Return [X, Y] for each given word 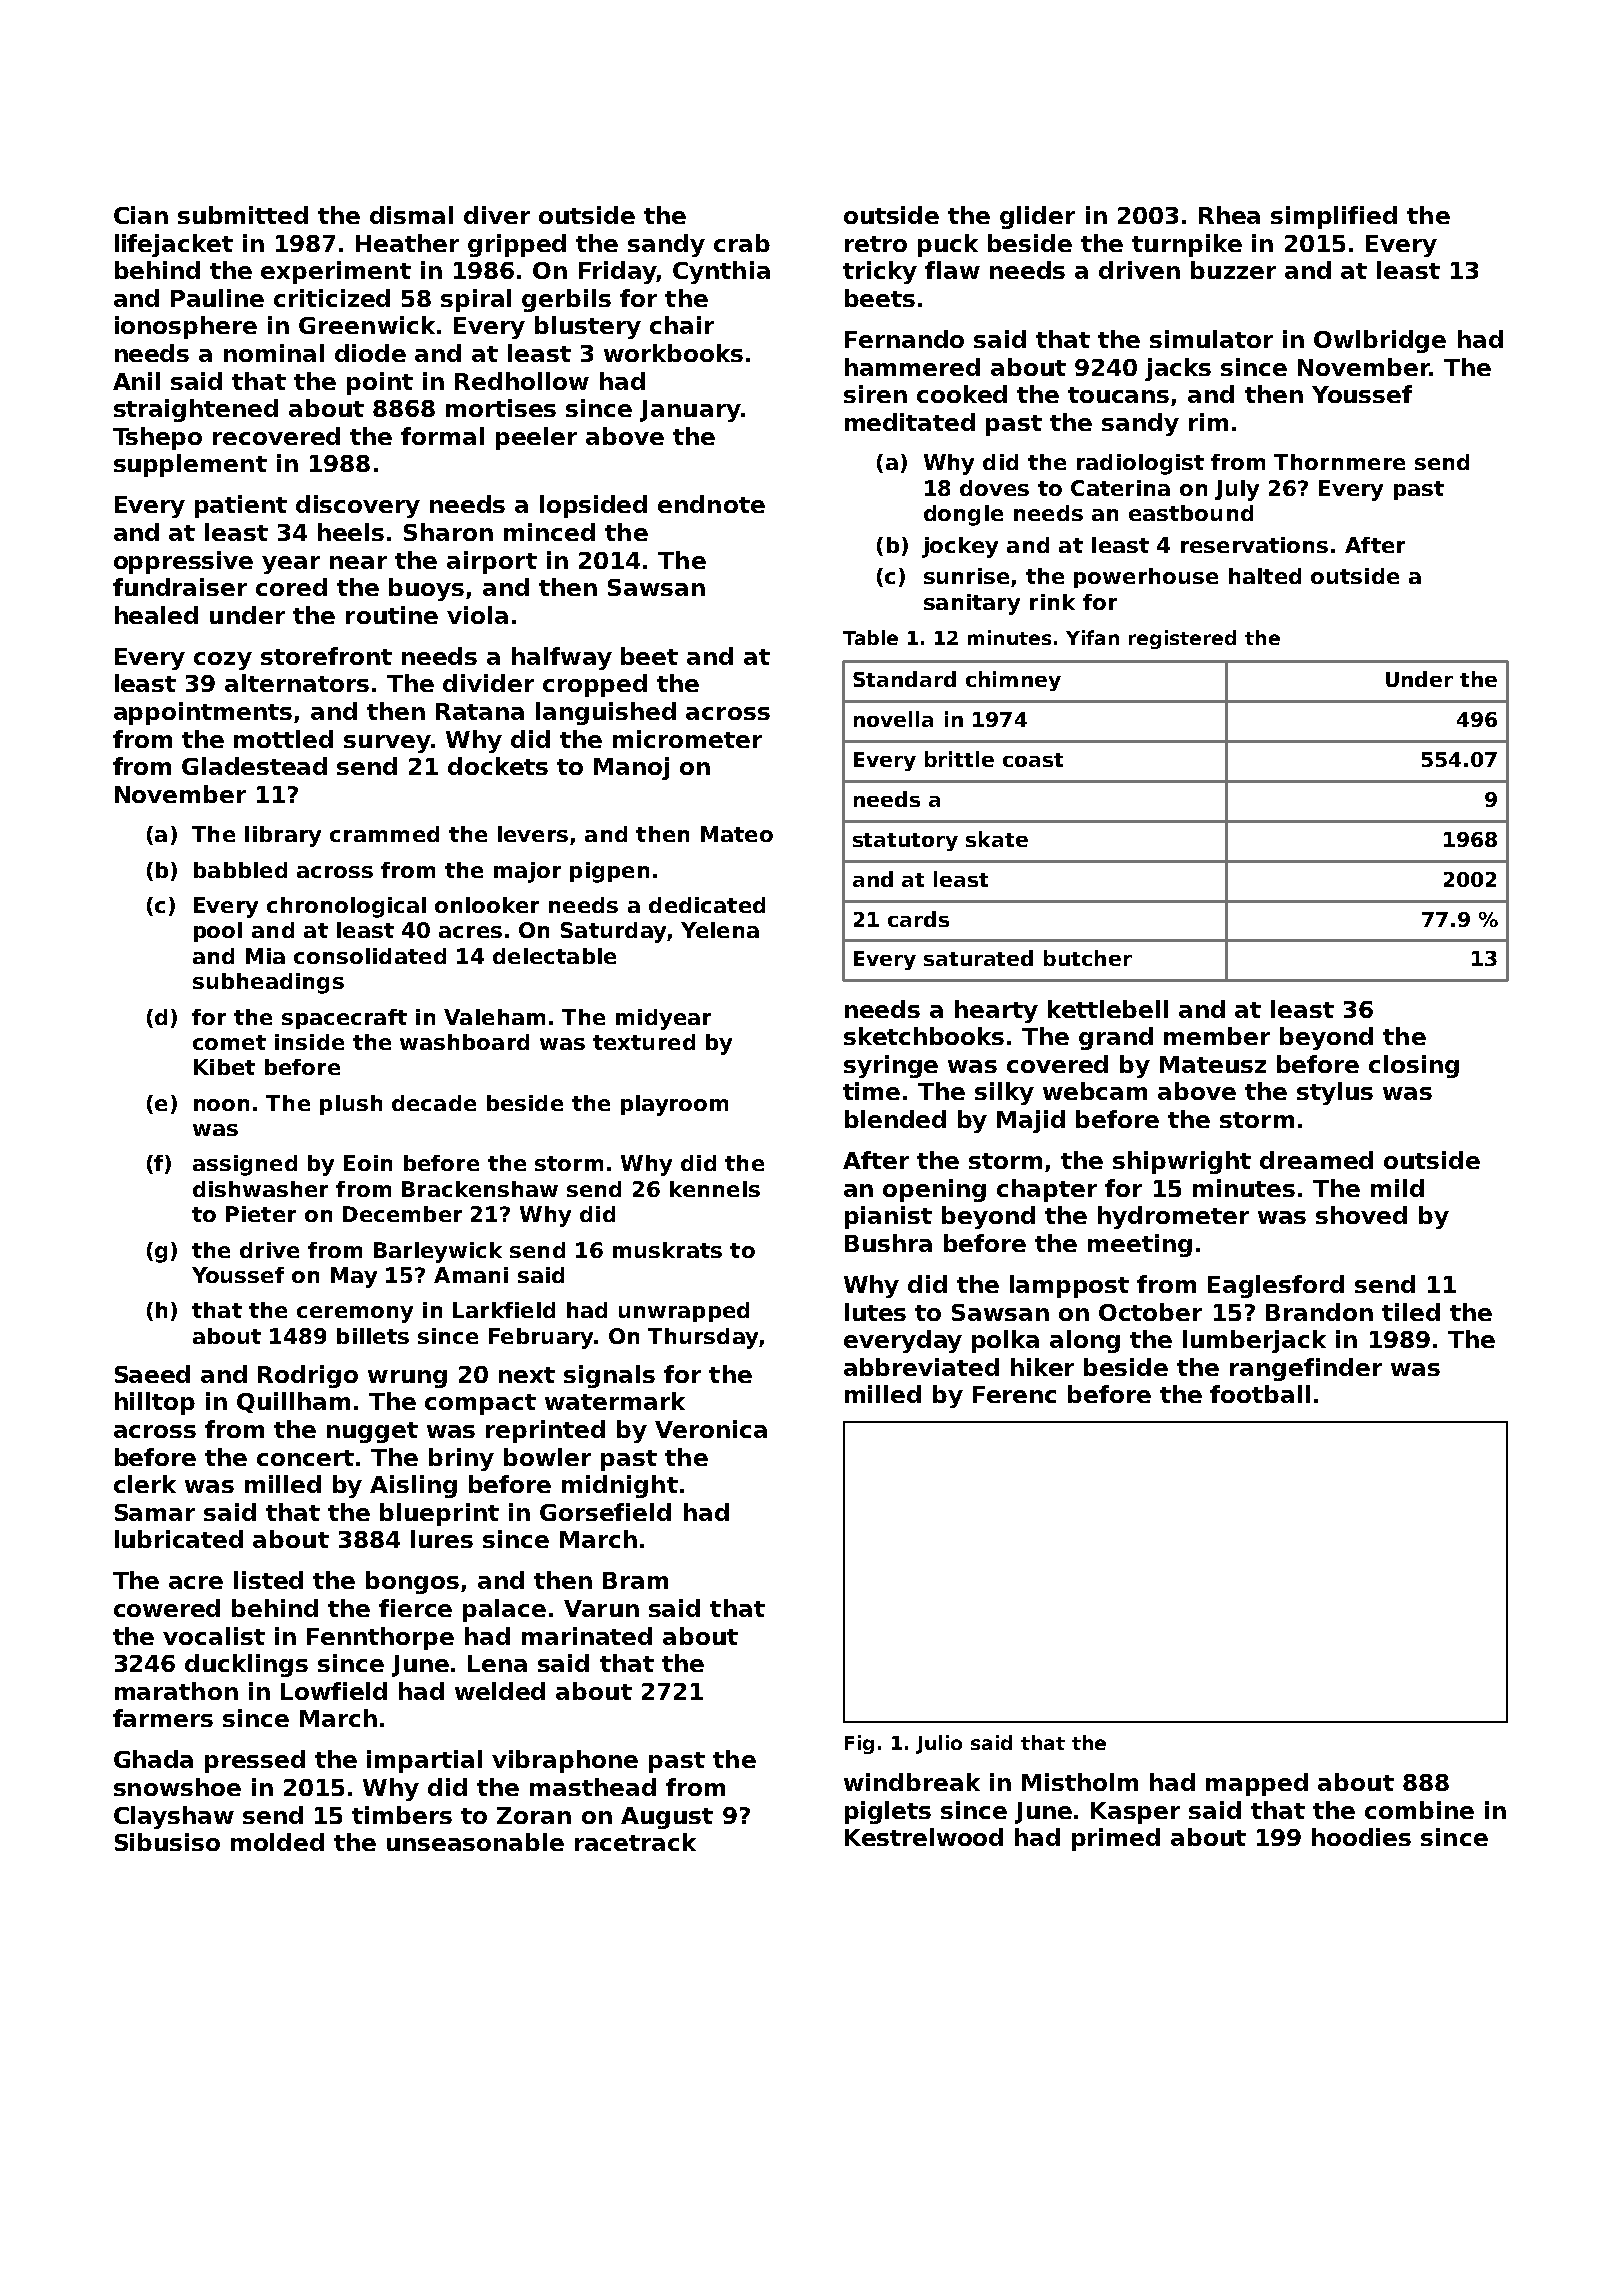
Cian [141, 215]
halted [1265, 576]
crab [742, 243]
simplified [1334, 217]
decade [434, 1103]
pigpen [609, 872]
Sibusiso [167, 1842]
